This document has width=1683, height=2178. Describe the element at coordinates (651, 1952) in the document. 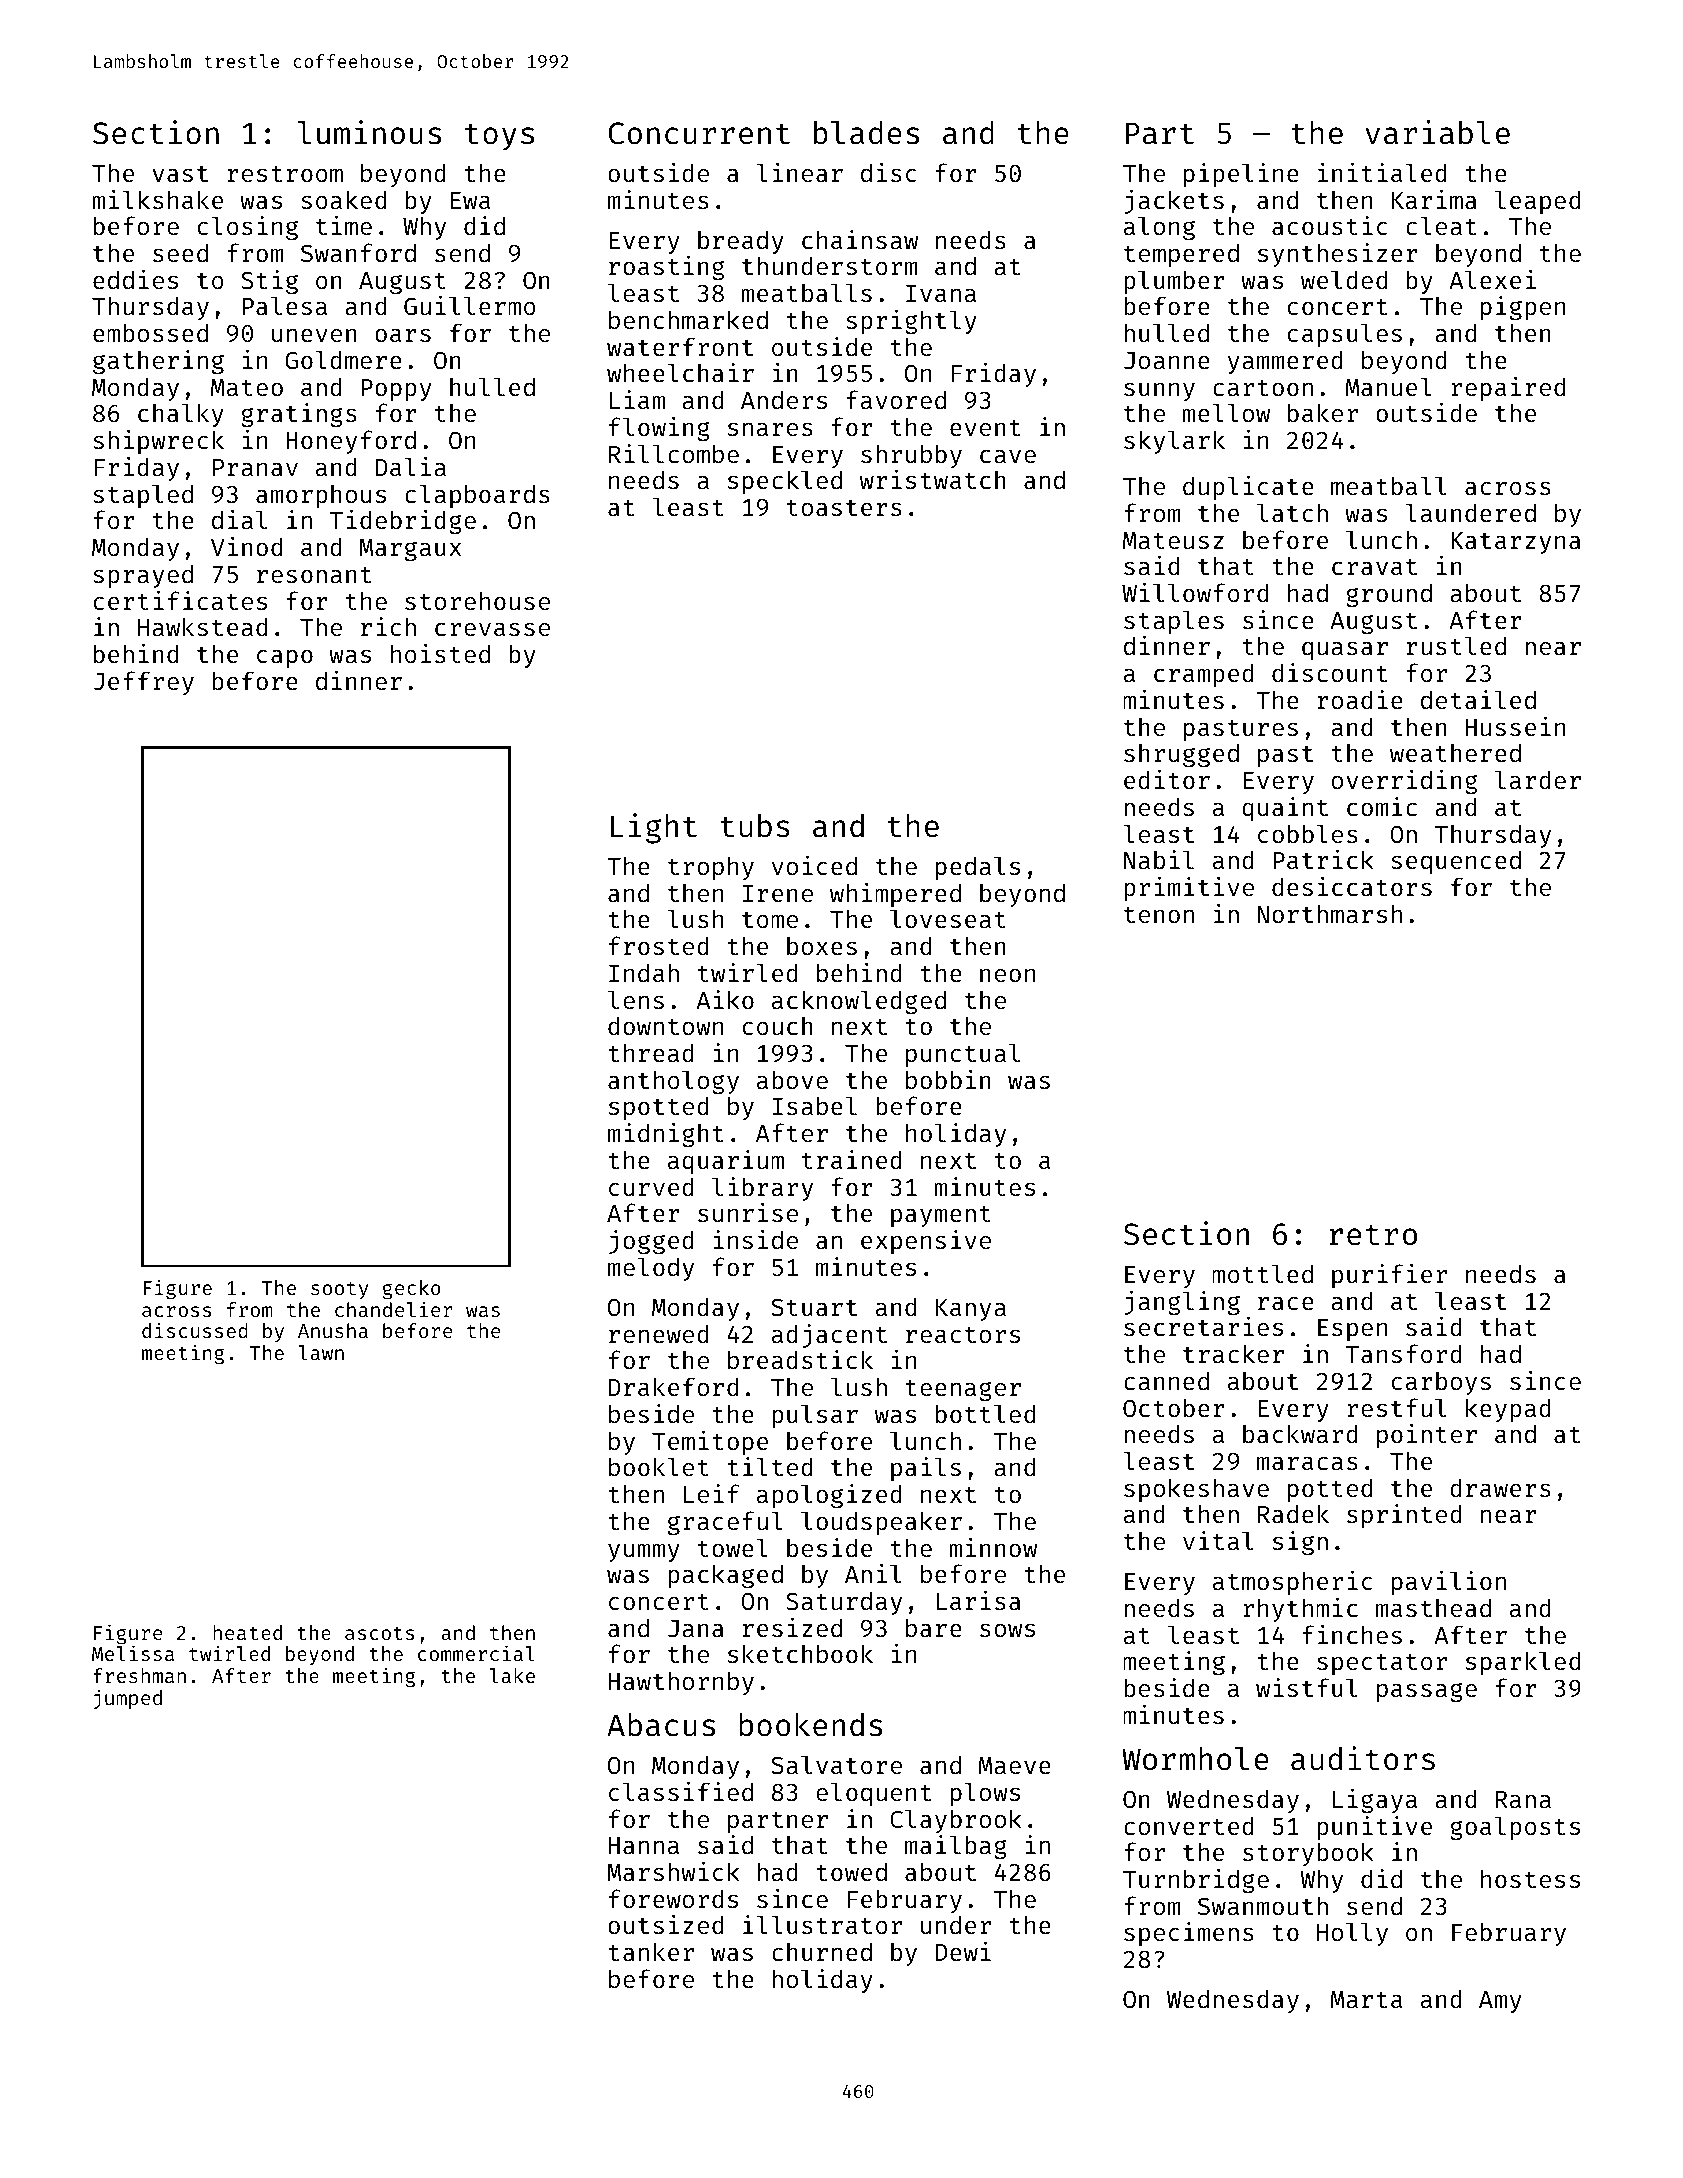

I see `tanker` at that location.
